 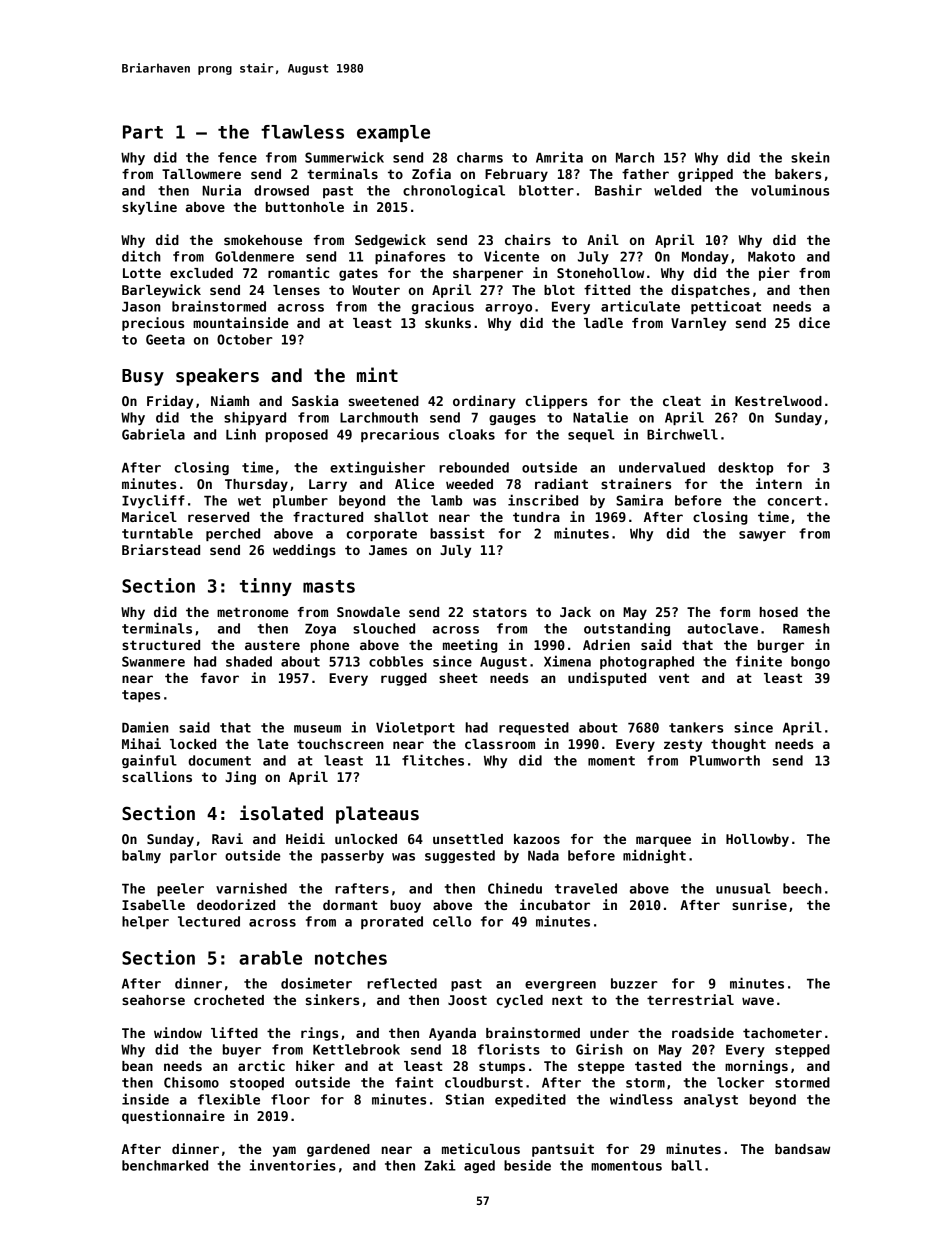 I want to click on flawless, so click(x=302, y=132).
